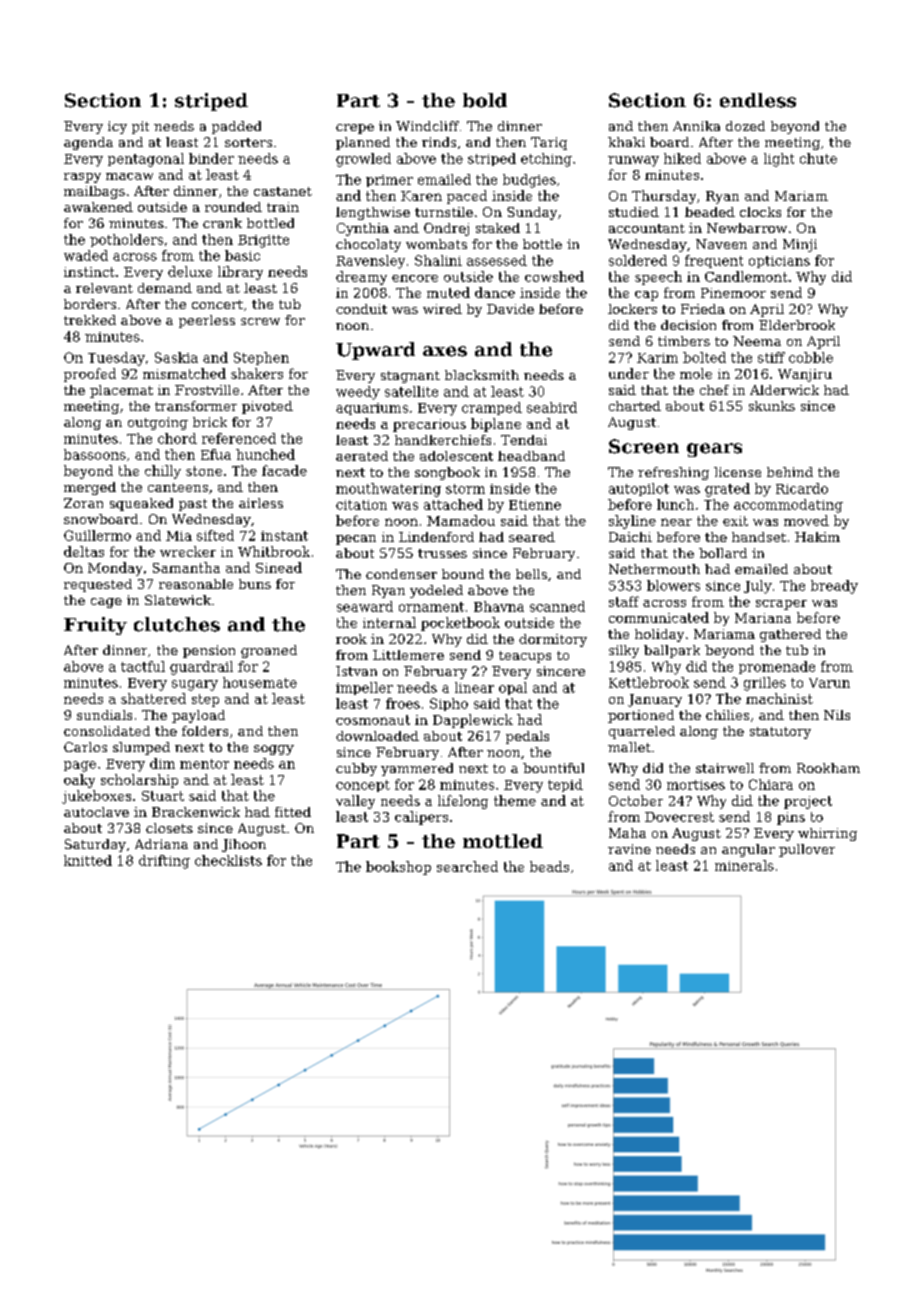 The height and width of the document is (1308, 924). I want to click on staked, so click(498, 228).
